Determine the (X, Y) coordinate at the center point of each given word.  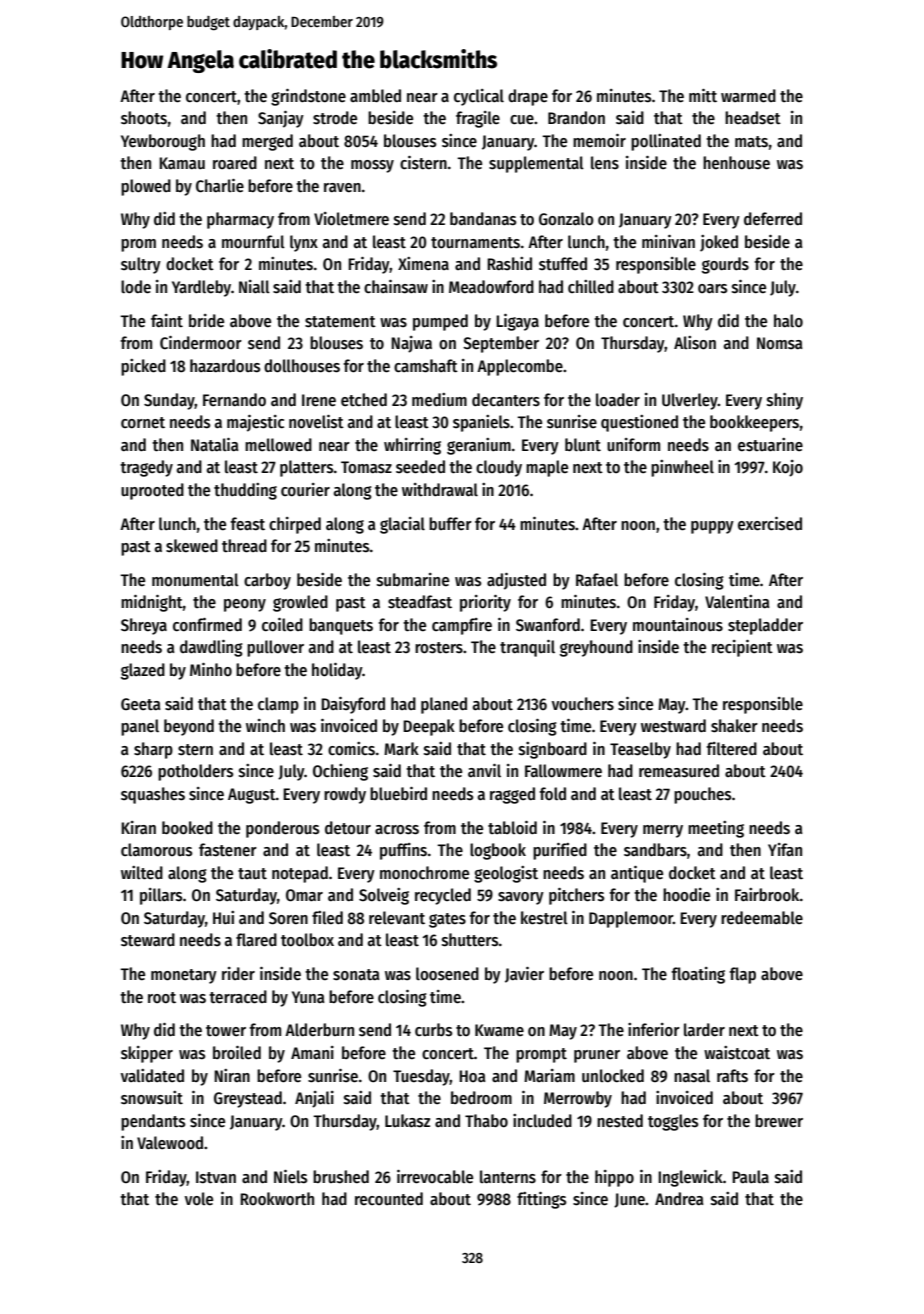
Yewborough (163, 142)
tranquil (527, 648)
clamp (278, 705)
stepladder (765, 626)
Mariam (549, 1076)
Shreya (144, 626)
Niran (232, 1075)
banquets (341, 626)
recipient (742, 648)
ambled (375, 96)
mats (751, 142)
